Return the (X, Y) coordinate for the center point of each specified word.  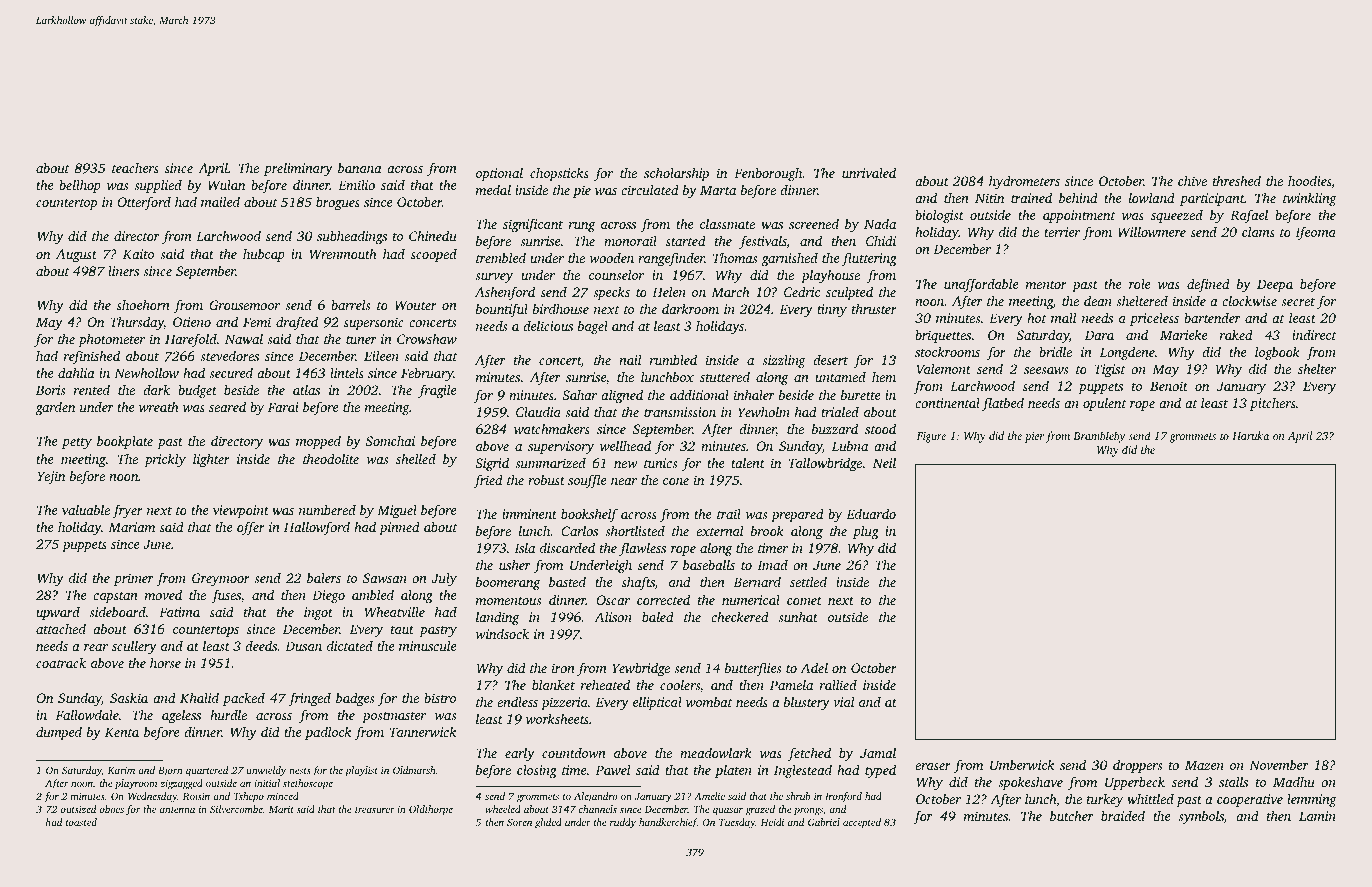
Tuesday (737, 823)
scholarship (676, 174)
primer (134, 579)
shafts (638, 583)
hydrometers (1024, 182)
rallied (838, 684)
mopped (318, 442)
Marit (281, 809)
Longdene (1127, 353)
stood (880, 428)
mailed (220, 201)
